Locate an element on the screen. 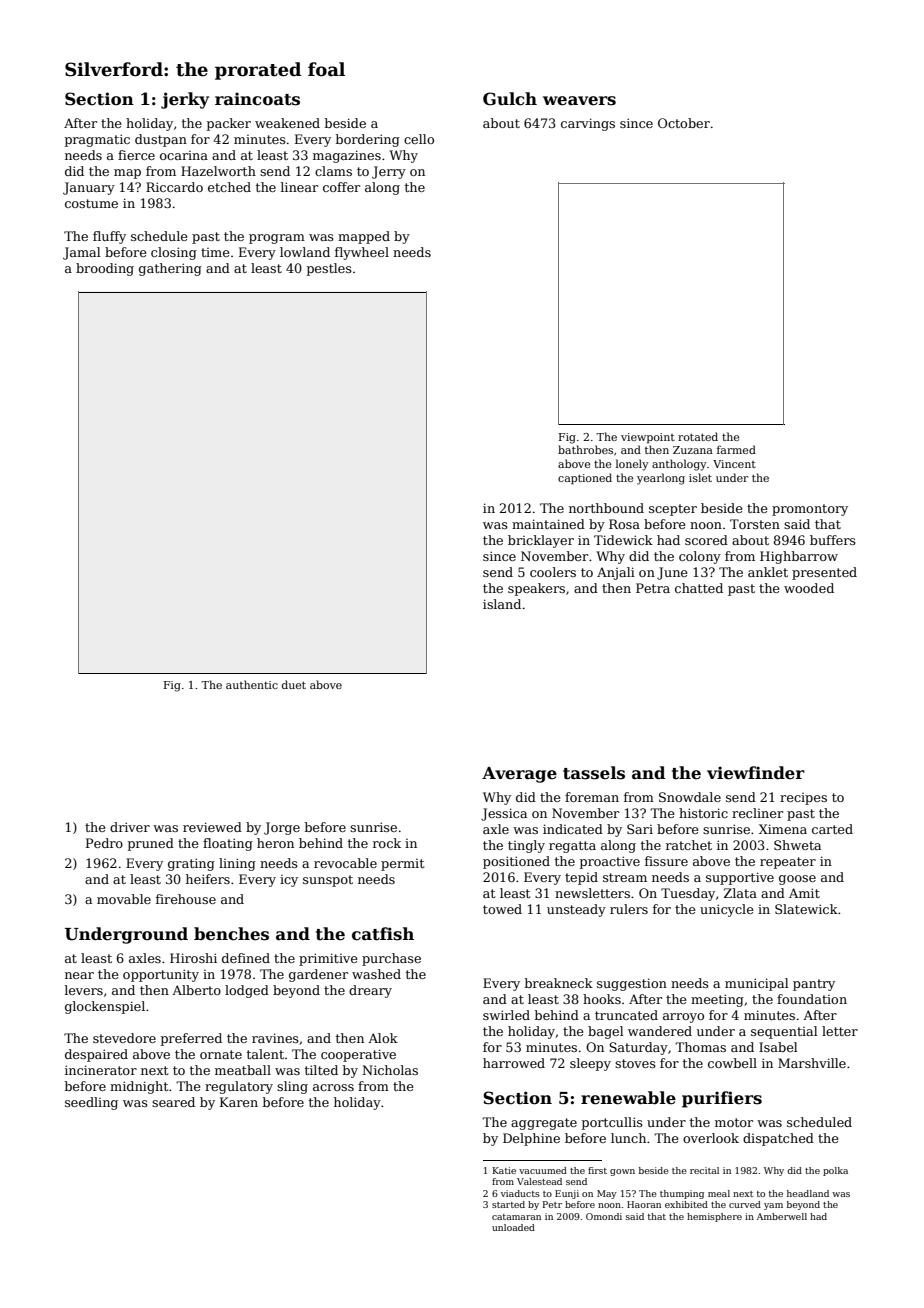  October is located at coordinates (684, 123).
